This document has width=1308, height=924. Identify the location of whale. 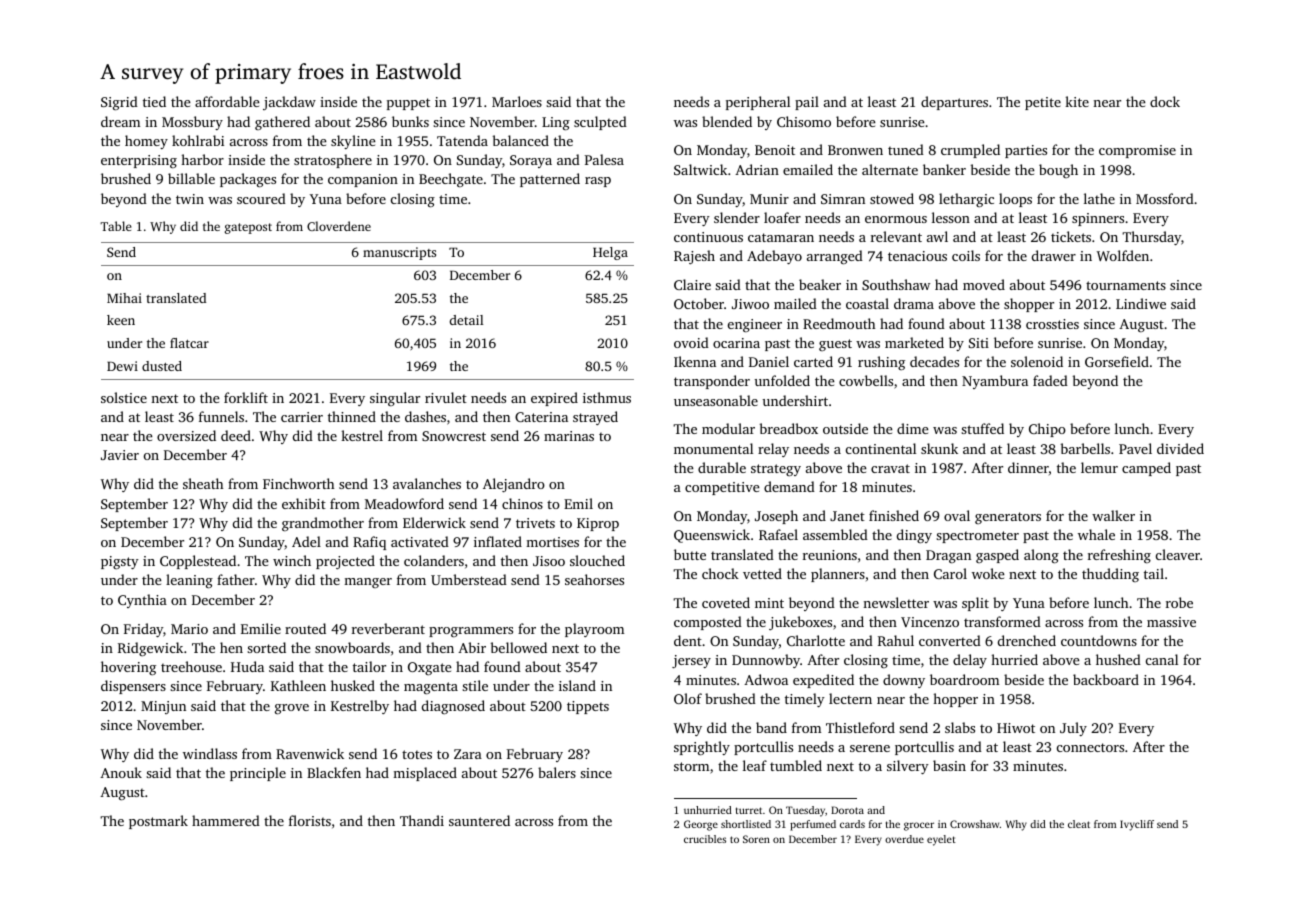
(1096, 534).
